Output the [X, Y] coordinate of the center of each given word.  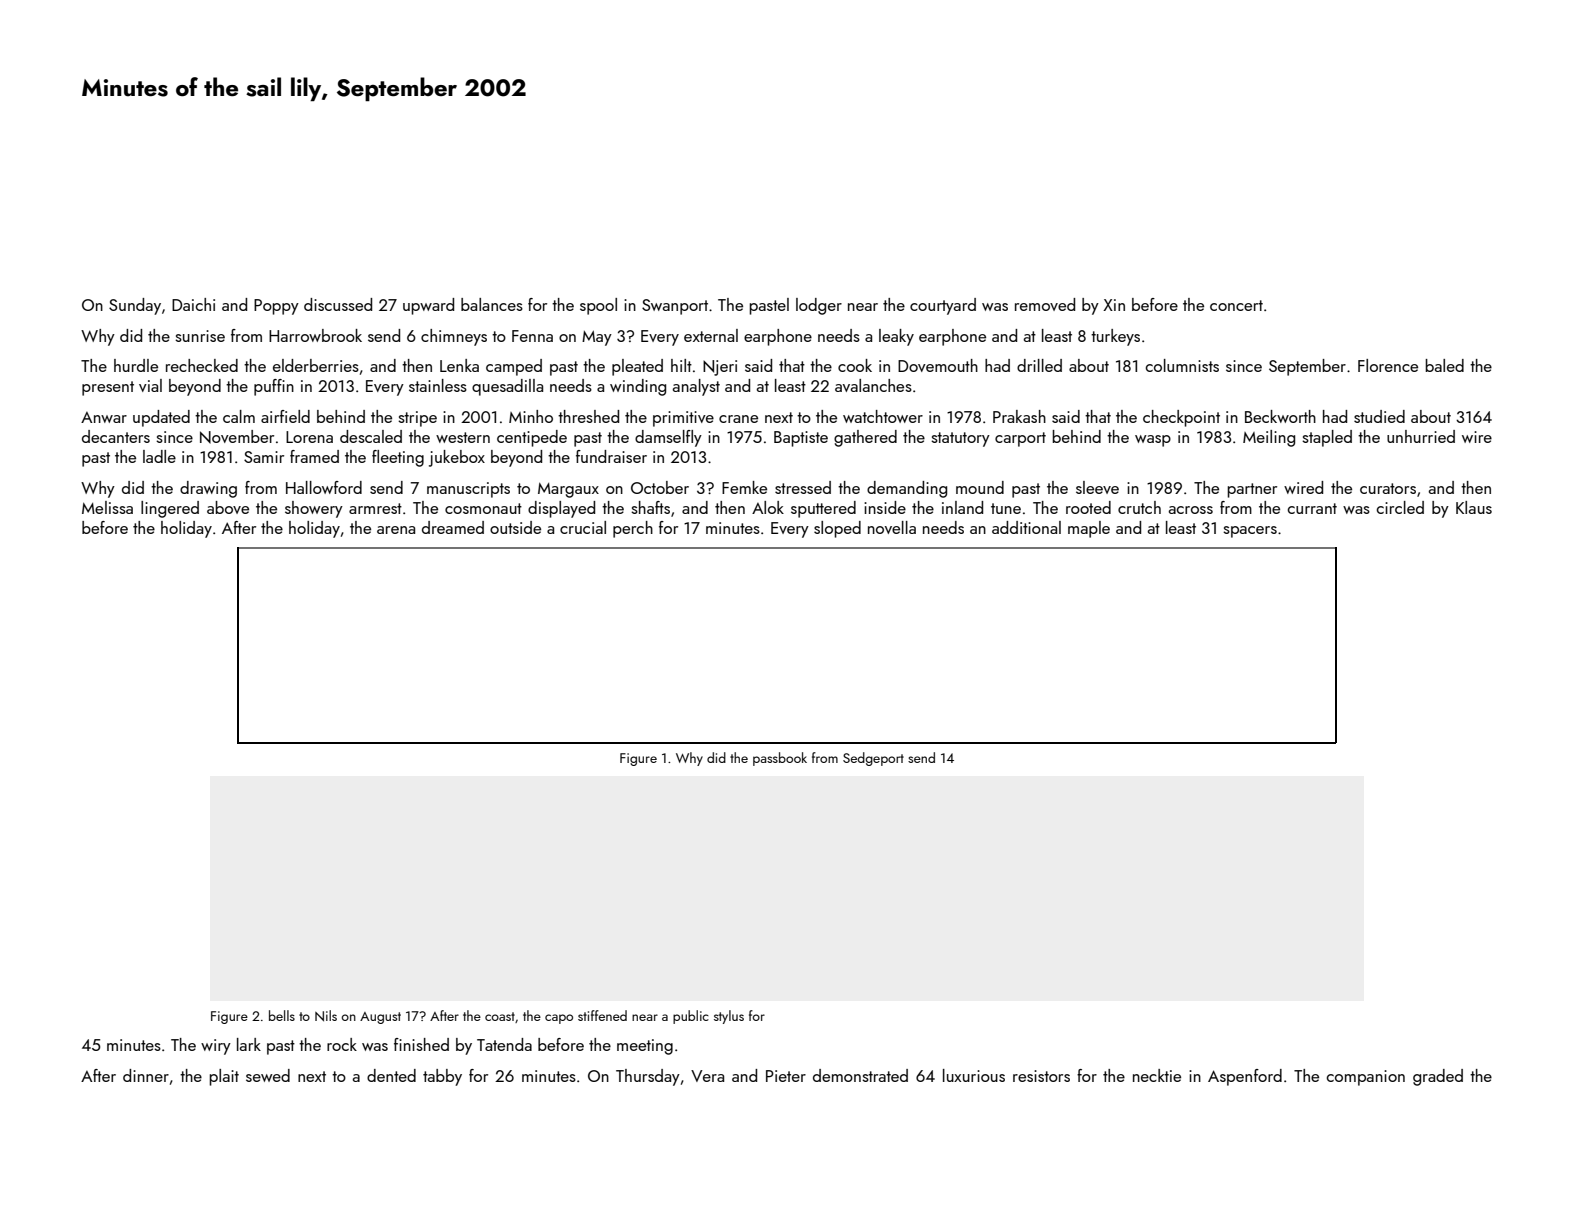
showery [314, 509]
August [380, 1018]
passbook [780, 759]
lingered [170, 509]
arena [396, 530]
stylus [729, 1017]
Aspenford [1245, 1077]
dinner [146, 1075]
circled [1400, 507]
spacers [1250, 532]
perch [633, 529]
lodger [819, 306]
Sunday [135, 306]
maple [1089, 529]
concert [1236, 305]
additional [1026, 527]
